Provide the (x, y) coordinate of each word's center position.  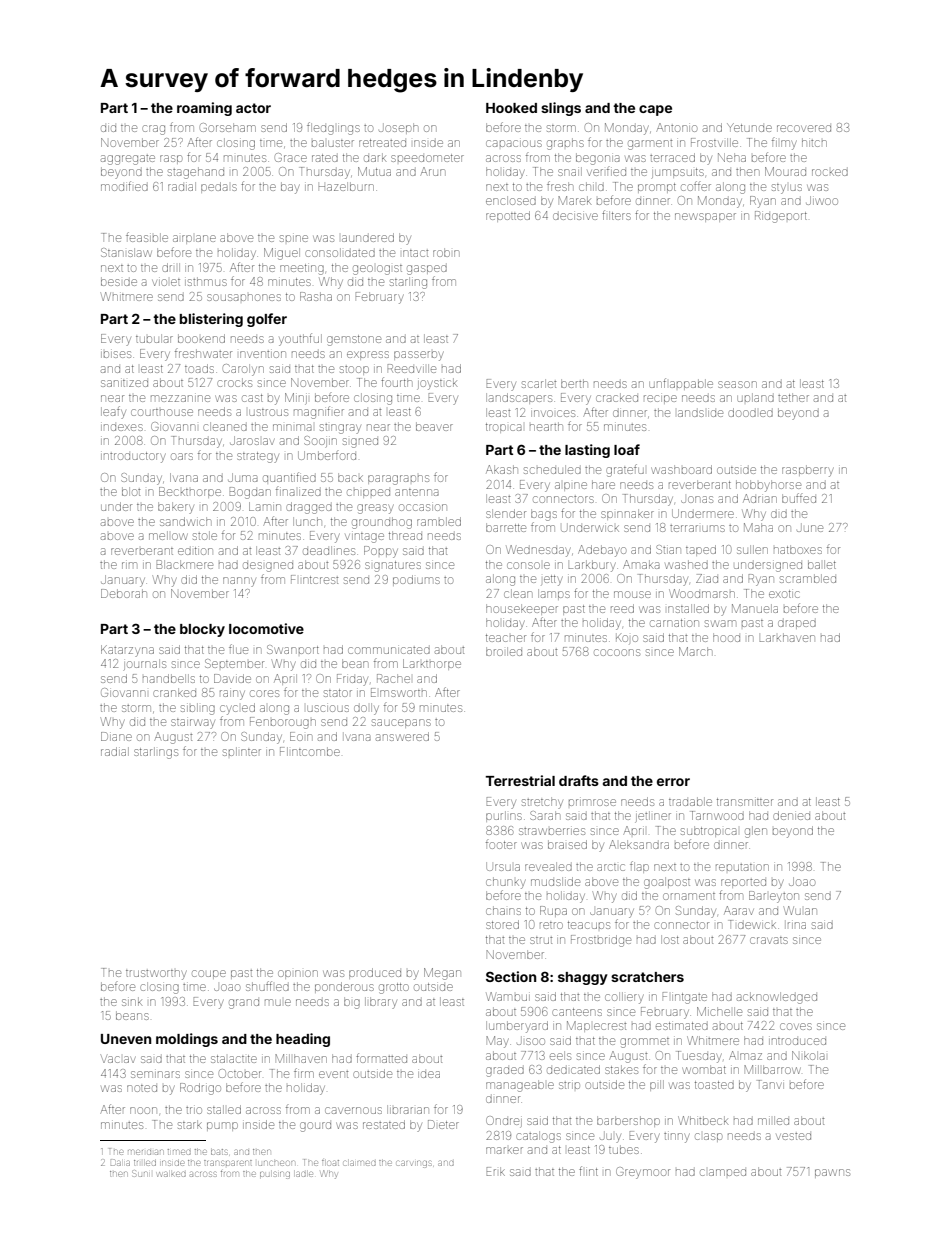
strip (569, 1085)
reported (743, 883)
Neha (732, 157)
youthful (300, 339)
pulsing (275, 1175)
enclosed (511, 200)
